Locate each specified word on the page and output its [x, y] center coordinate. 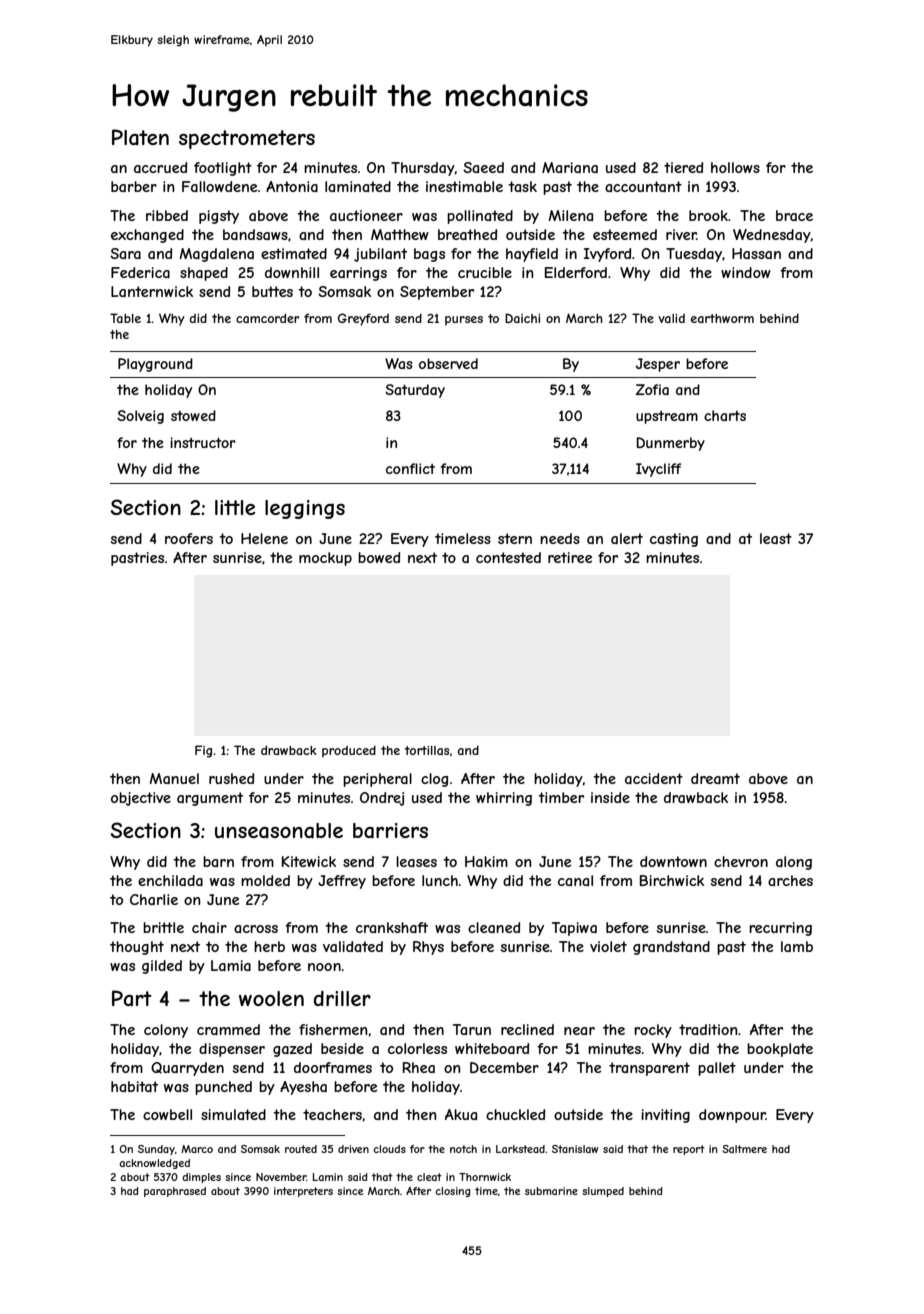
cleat [429, 1177]
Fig [203, 751]
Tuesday [694, 255]
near [579, 1031]
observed [448, 363]
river [681, 234]
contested [508, 557]
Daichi [522, 318]
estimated [294, 253]
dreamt [715, 778]
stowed [193, 415]
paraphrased [175, 1192]
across [256, 929]
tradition [708, 1029]
